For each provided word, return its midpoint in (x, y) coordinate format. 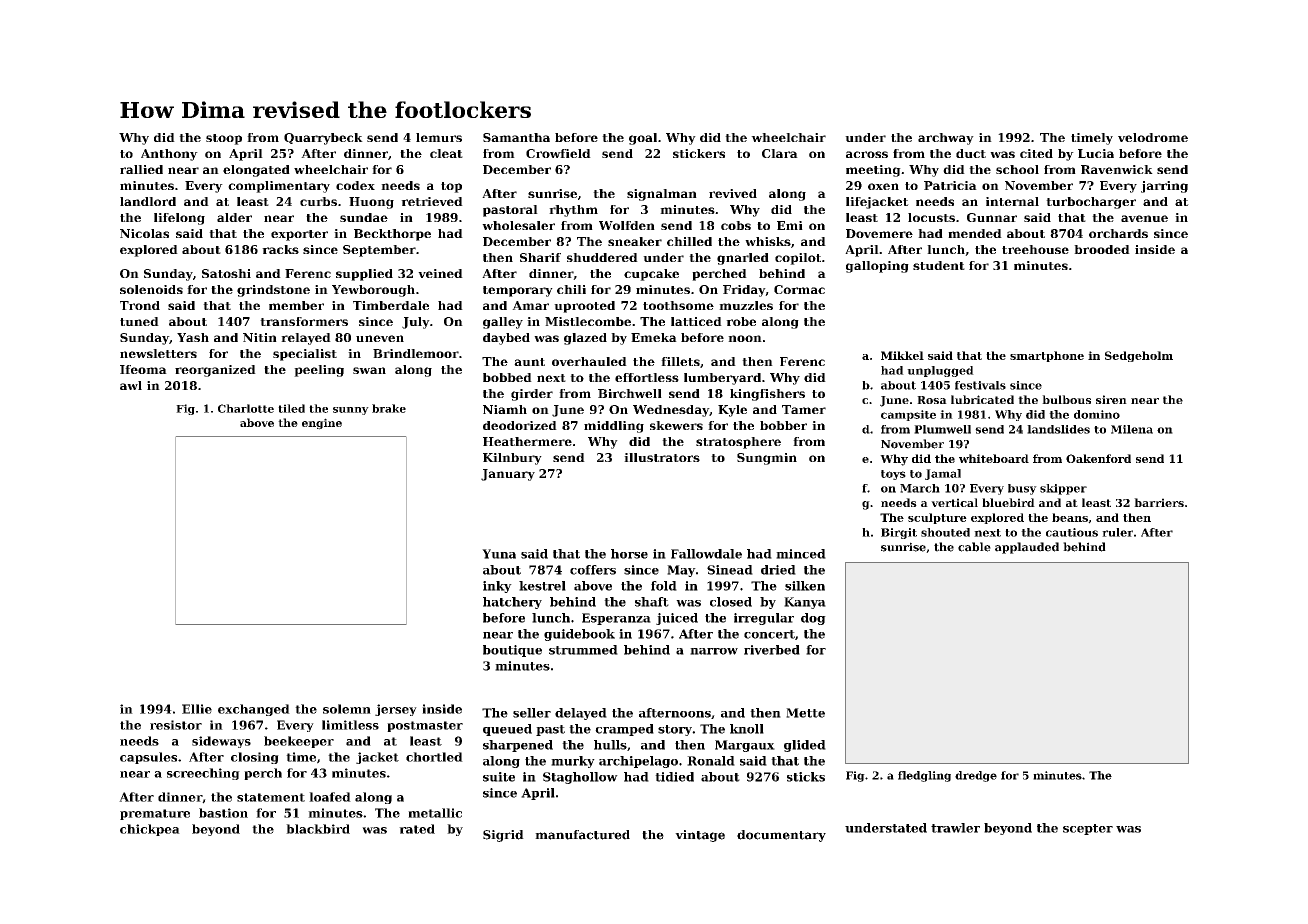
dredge (976, 776)
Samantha (516, 137)
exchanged (254, 710)
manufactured (582, 835)
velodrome (1153, 137)
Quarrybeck (323, 139)
